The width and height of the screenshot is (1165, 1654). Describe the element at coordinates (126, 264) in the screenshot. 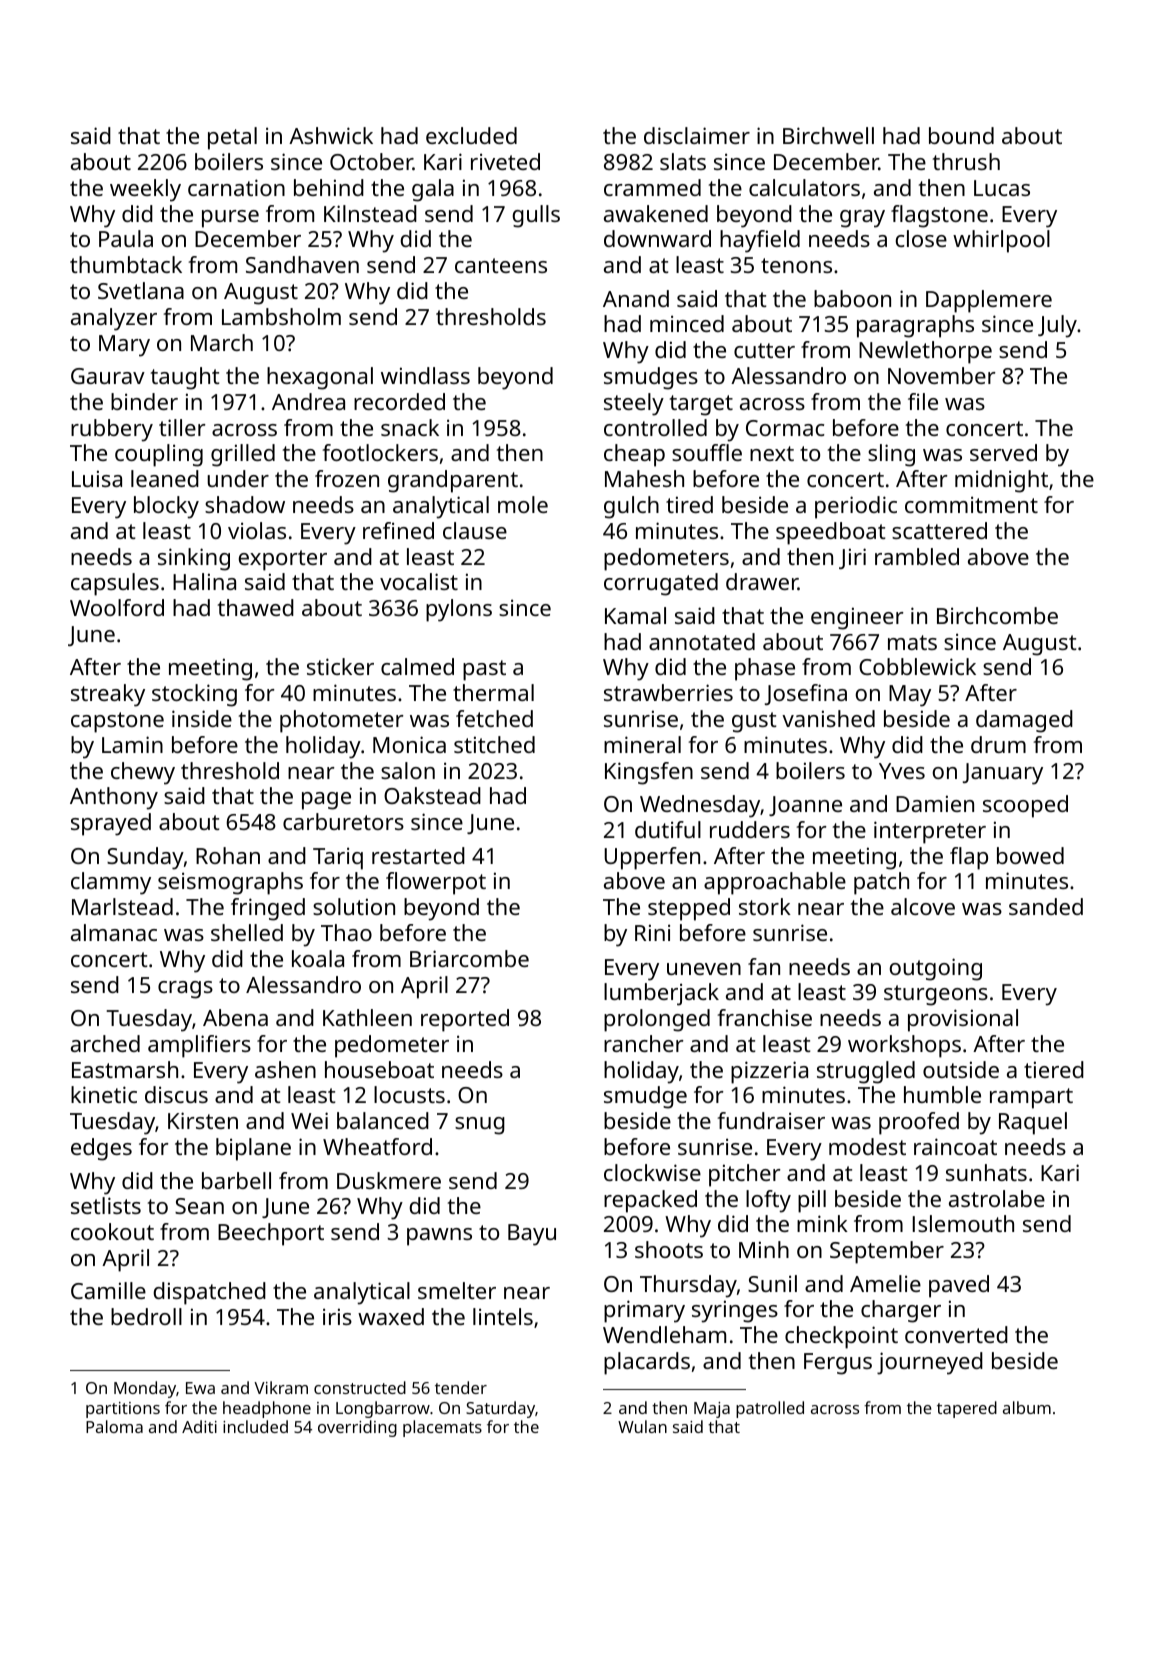

I see `thumbtack` at that location.
